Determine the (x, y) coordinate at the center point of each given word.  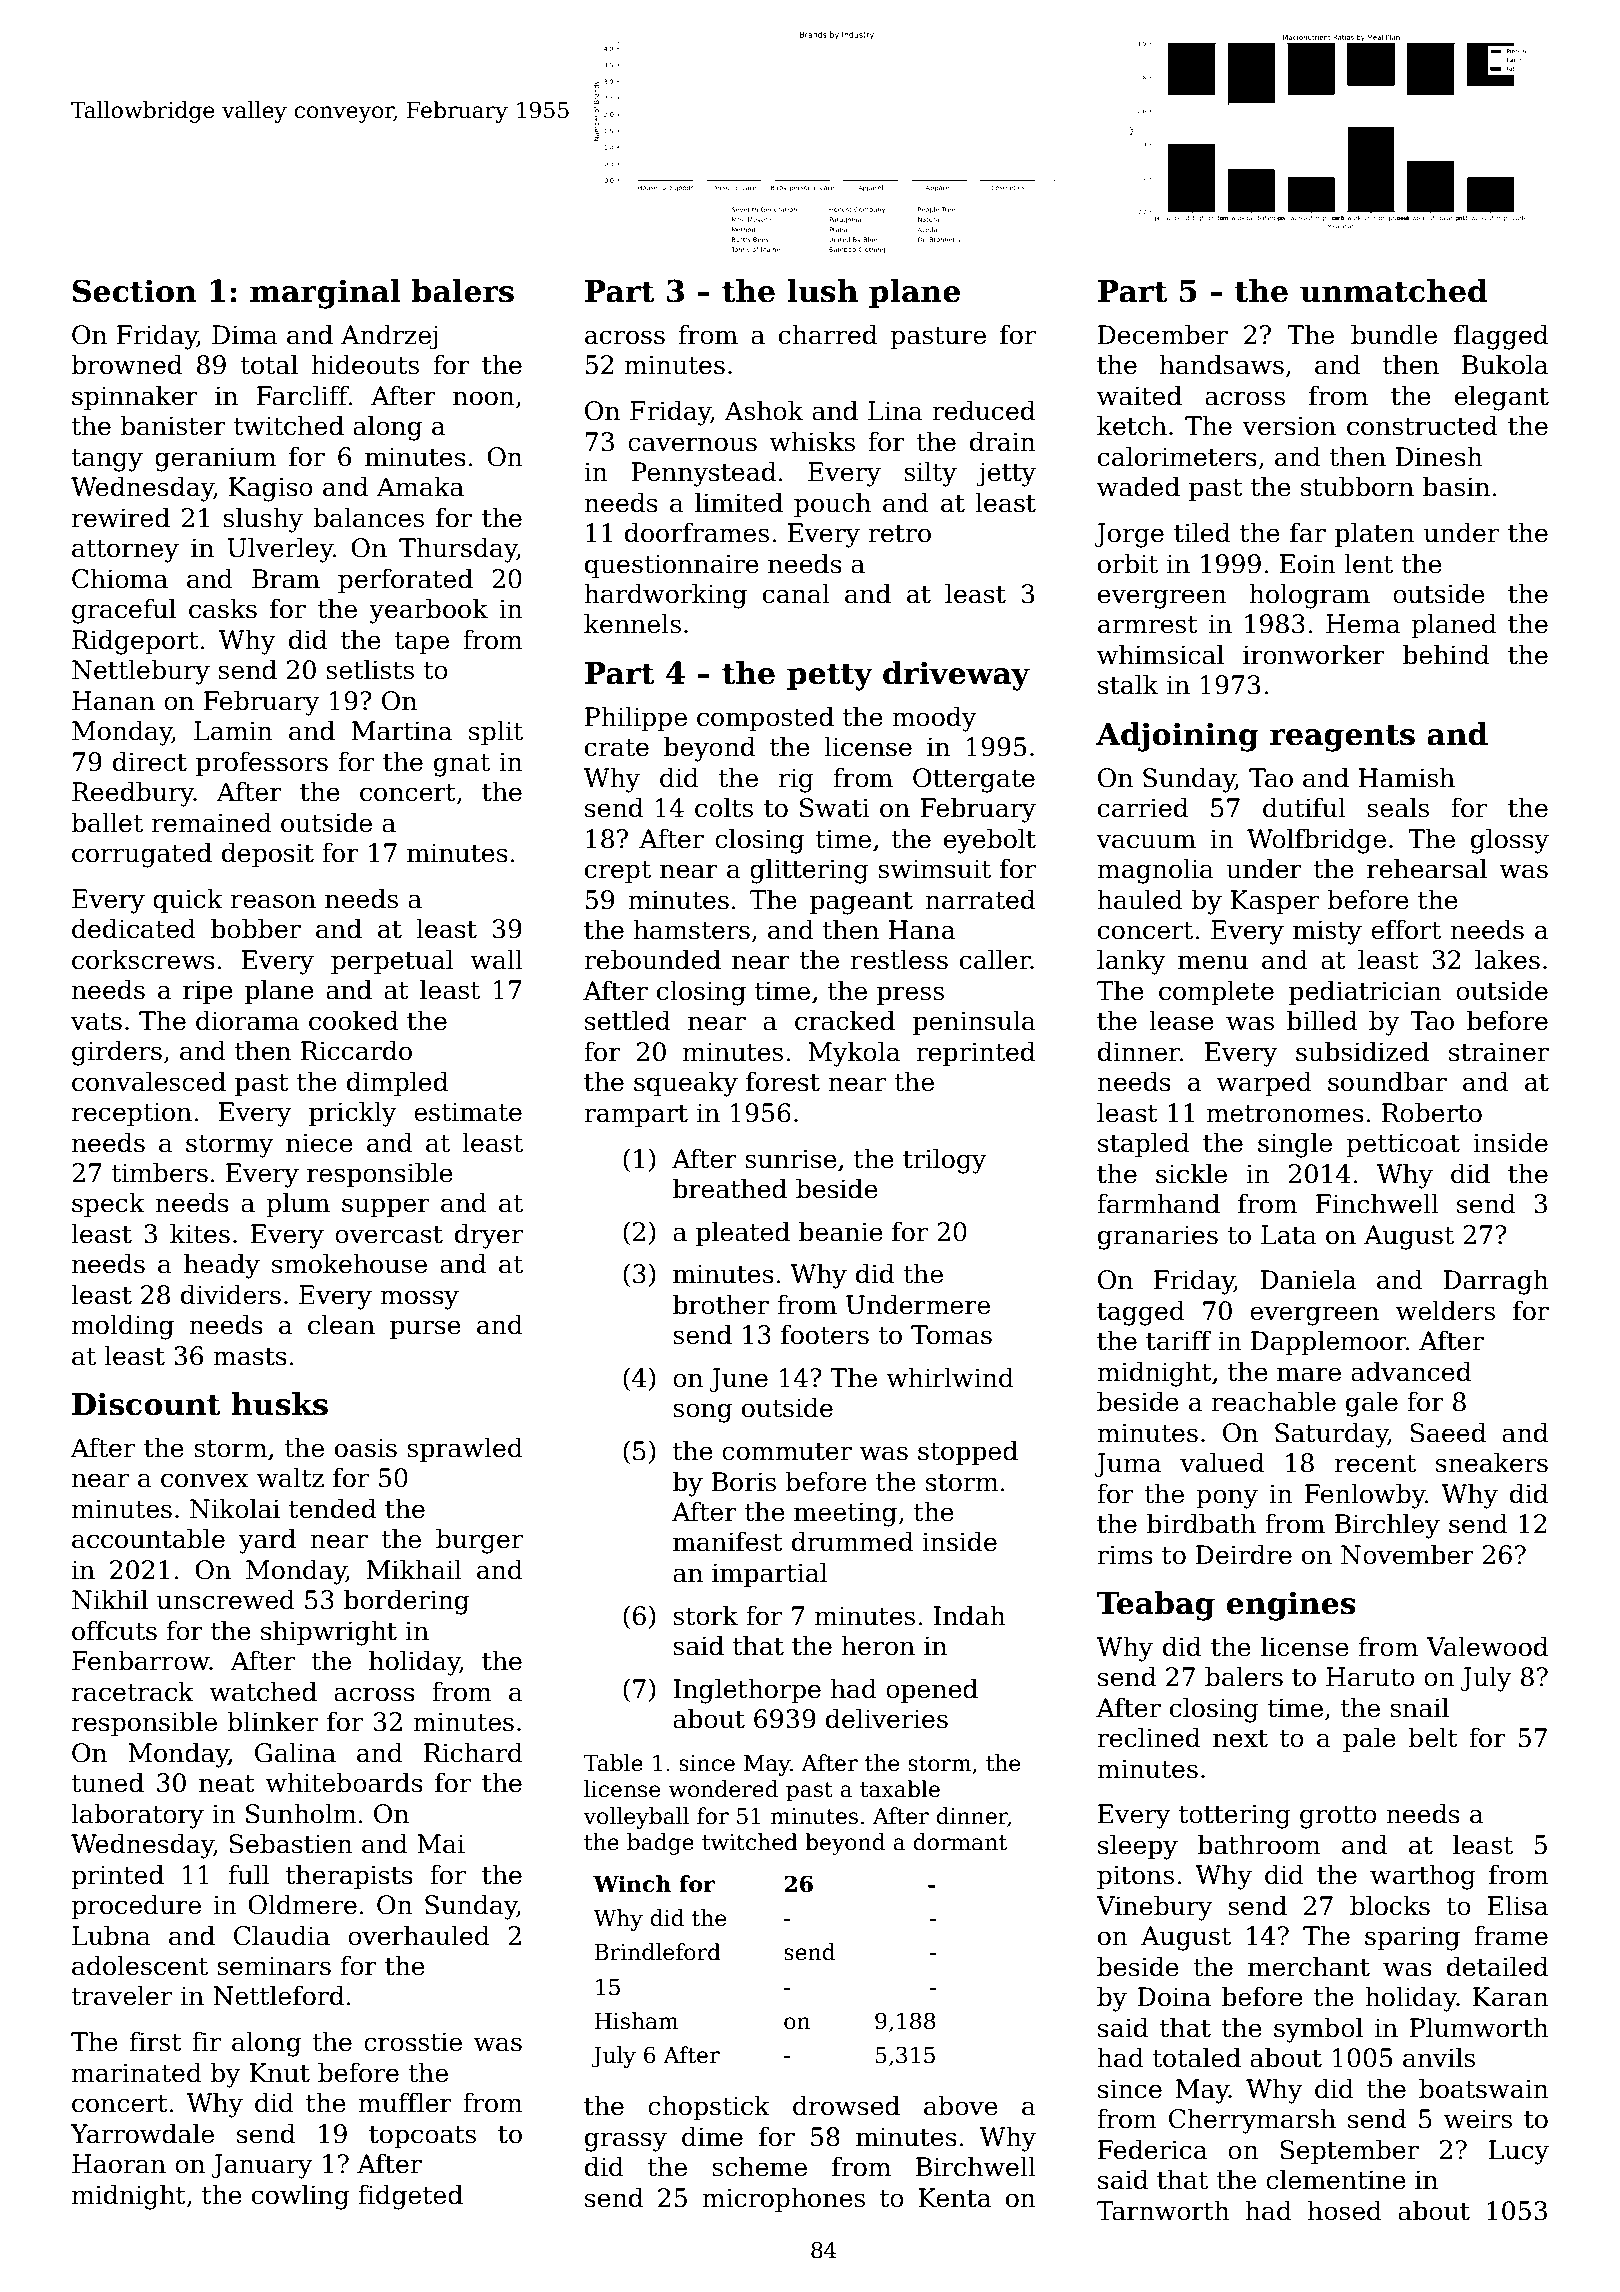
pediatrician (1365, 992)
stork (705, 1615)
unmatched (1394, 291)
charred (828, 334)
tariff (1179, 1340)
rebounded (652, 959)
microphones (783, 2199)
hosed (1345, 2210)
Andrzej (389, 337)
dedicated (134, 928)
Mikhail (414, 1569)
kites (200, 1233)
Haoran (119, 2164)
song (702, 1413)
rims (1125, 1555)
